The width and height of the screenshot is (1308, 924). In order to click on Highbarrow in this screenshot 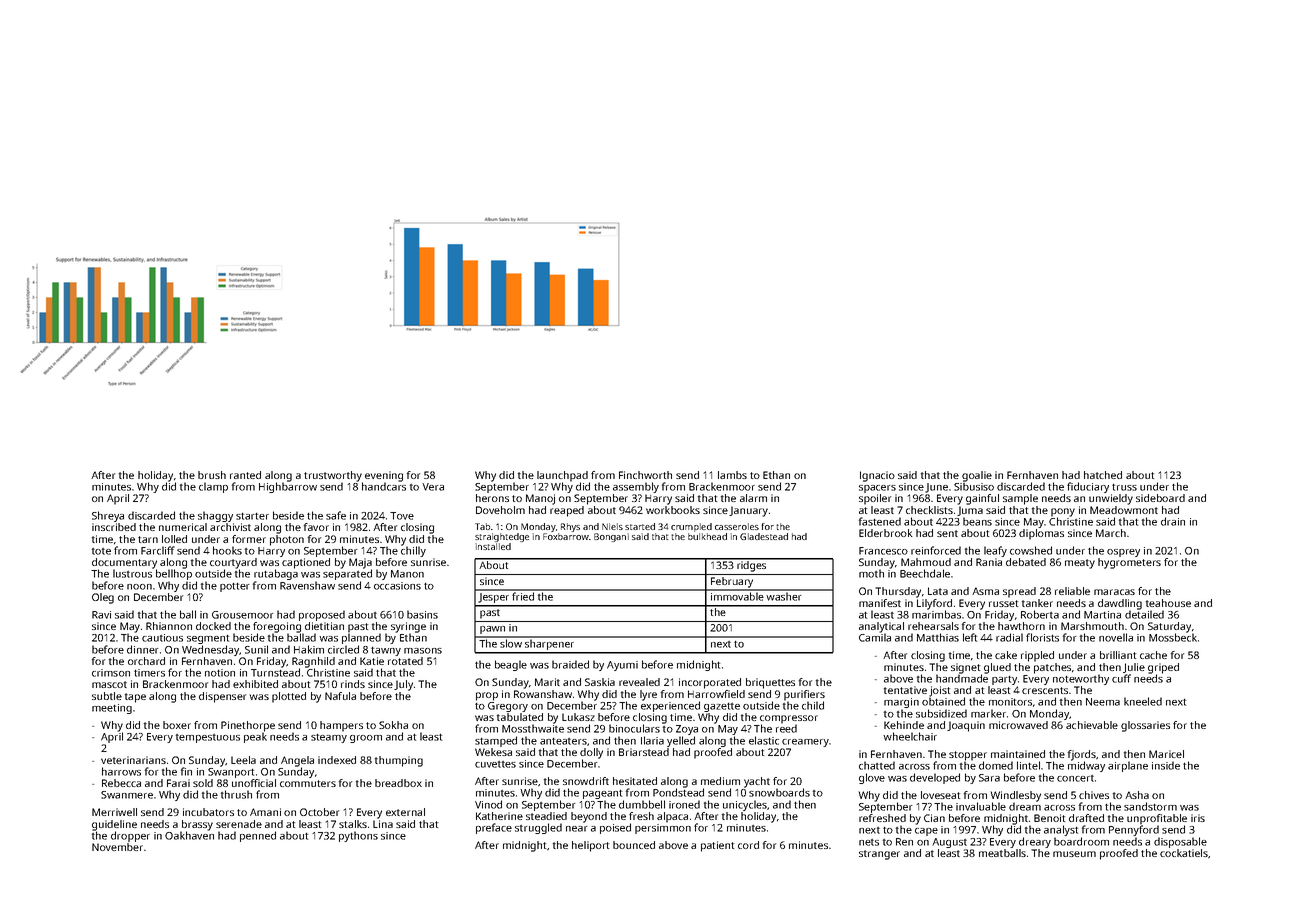, I will do `click(288, 487)`.
